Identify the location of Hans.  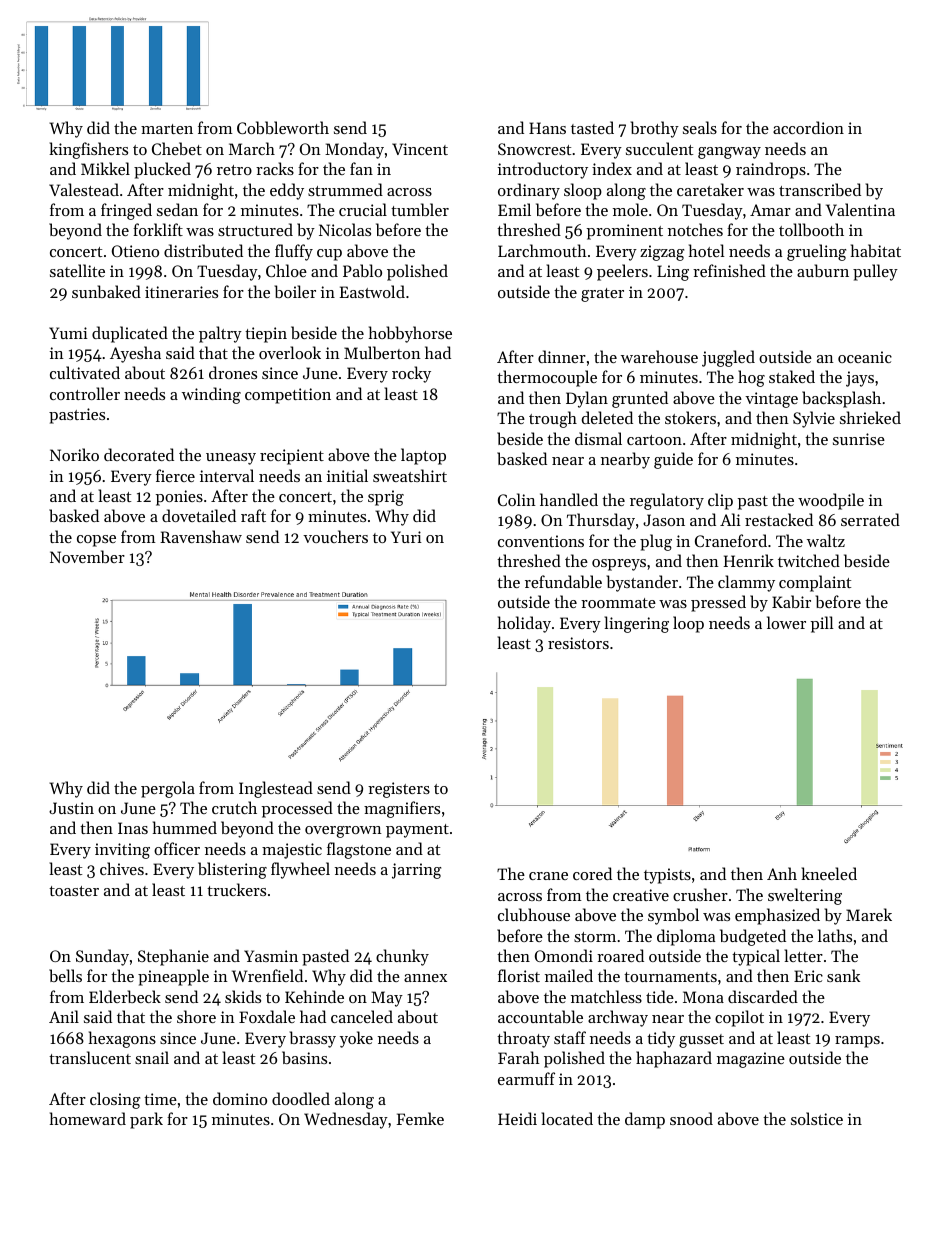
(547, 128).
